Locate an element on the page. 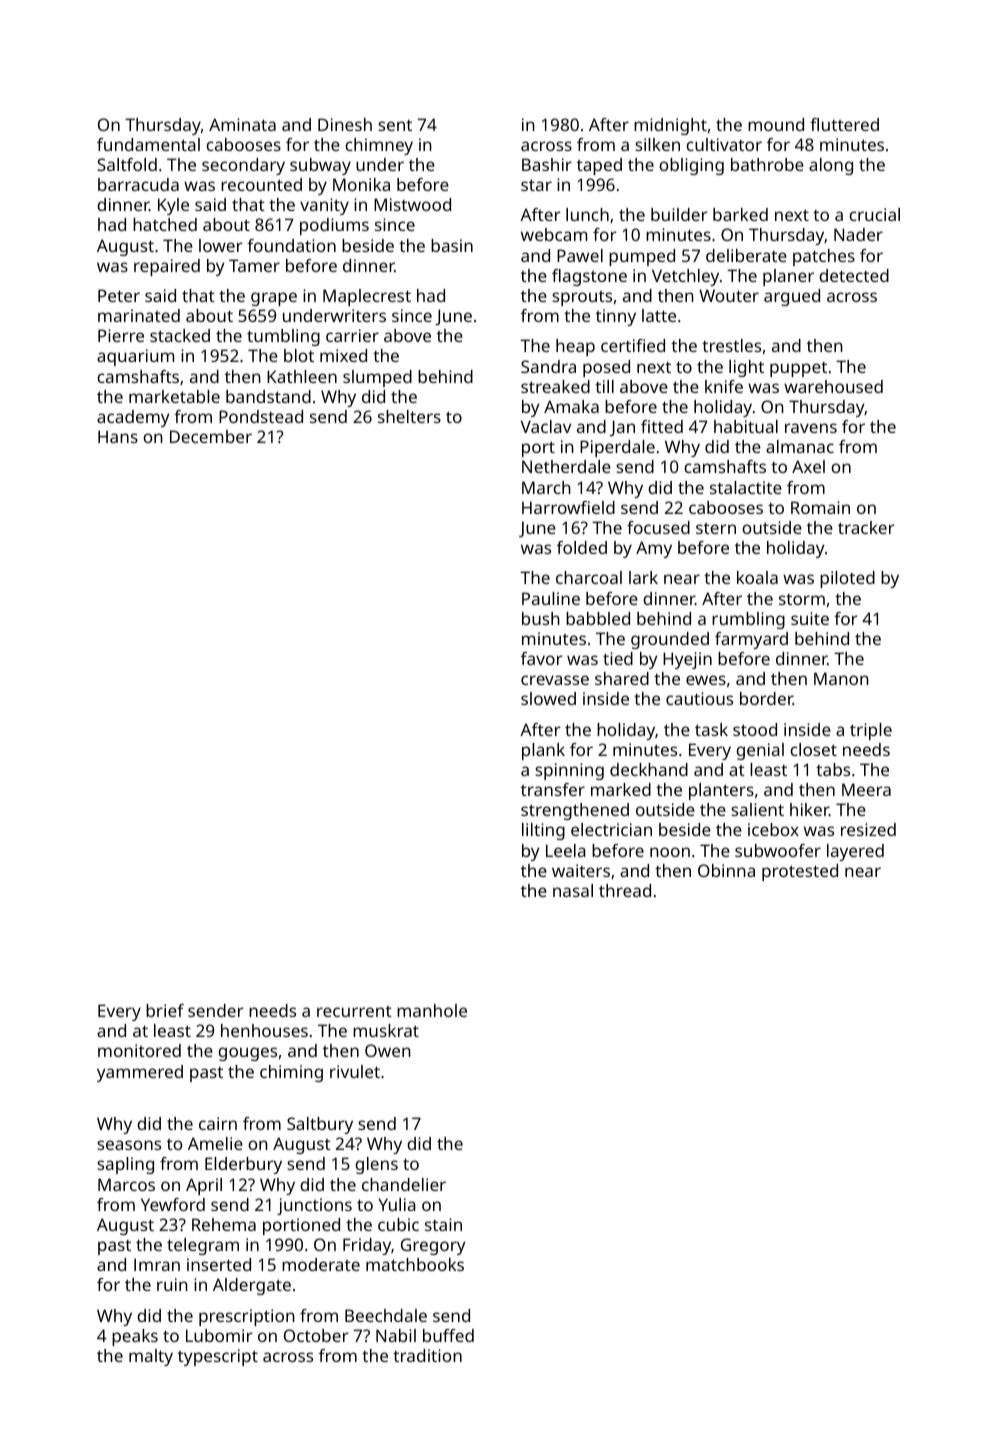  blot is located at coordinates (299, 355).
